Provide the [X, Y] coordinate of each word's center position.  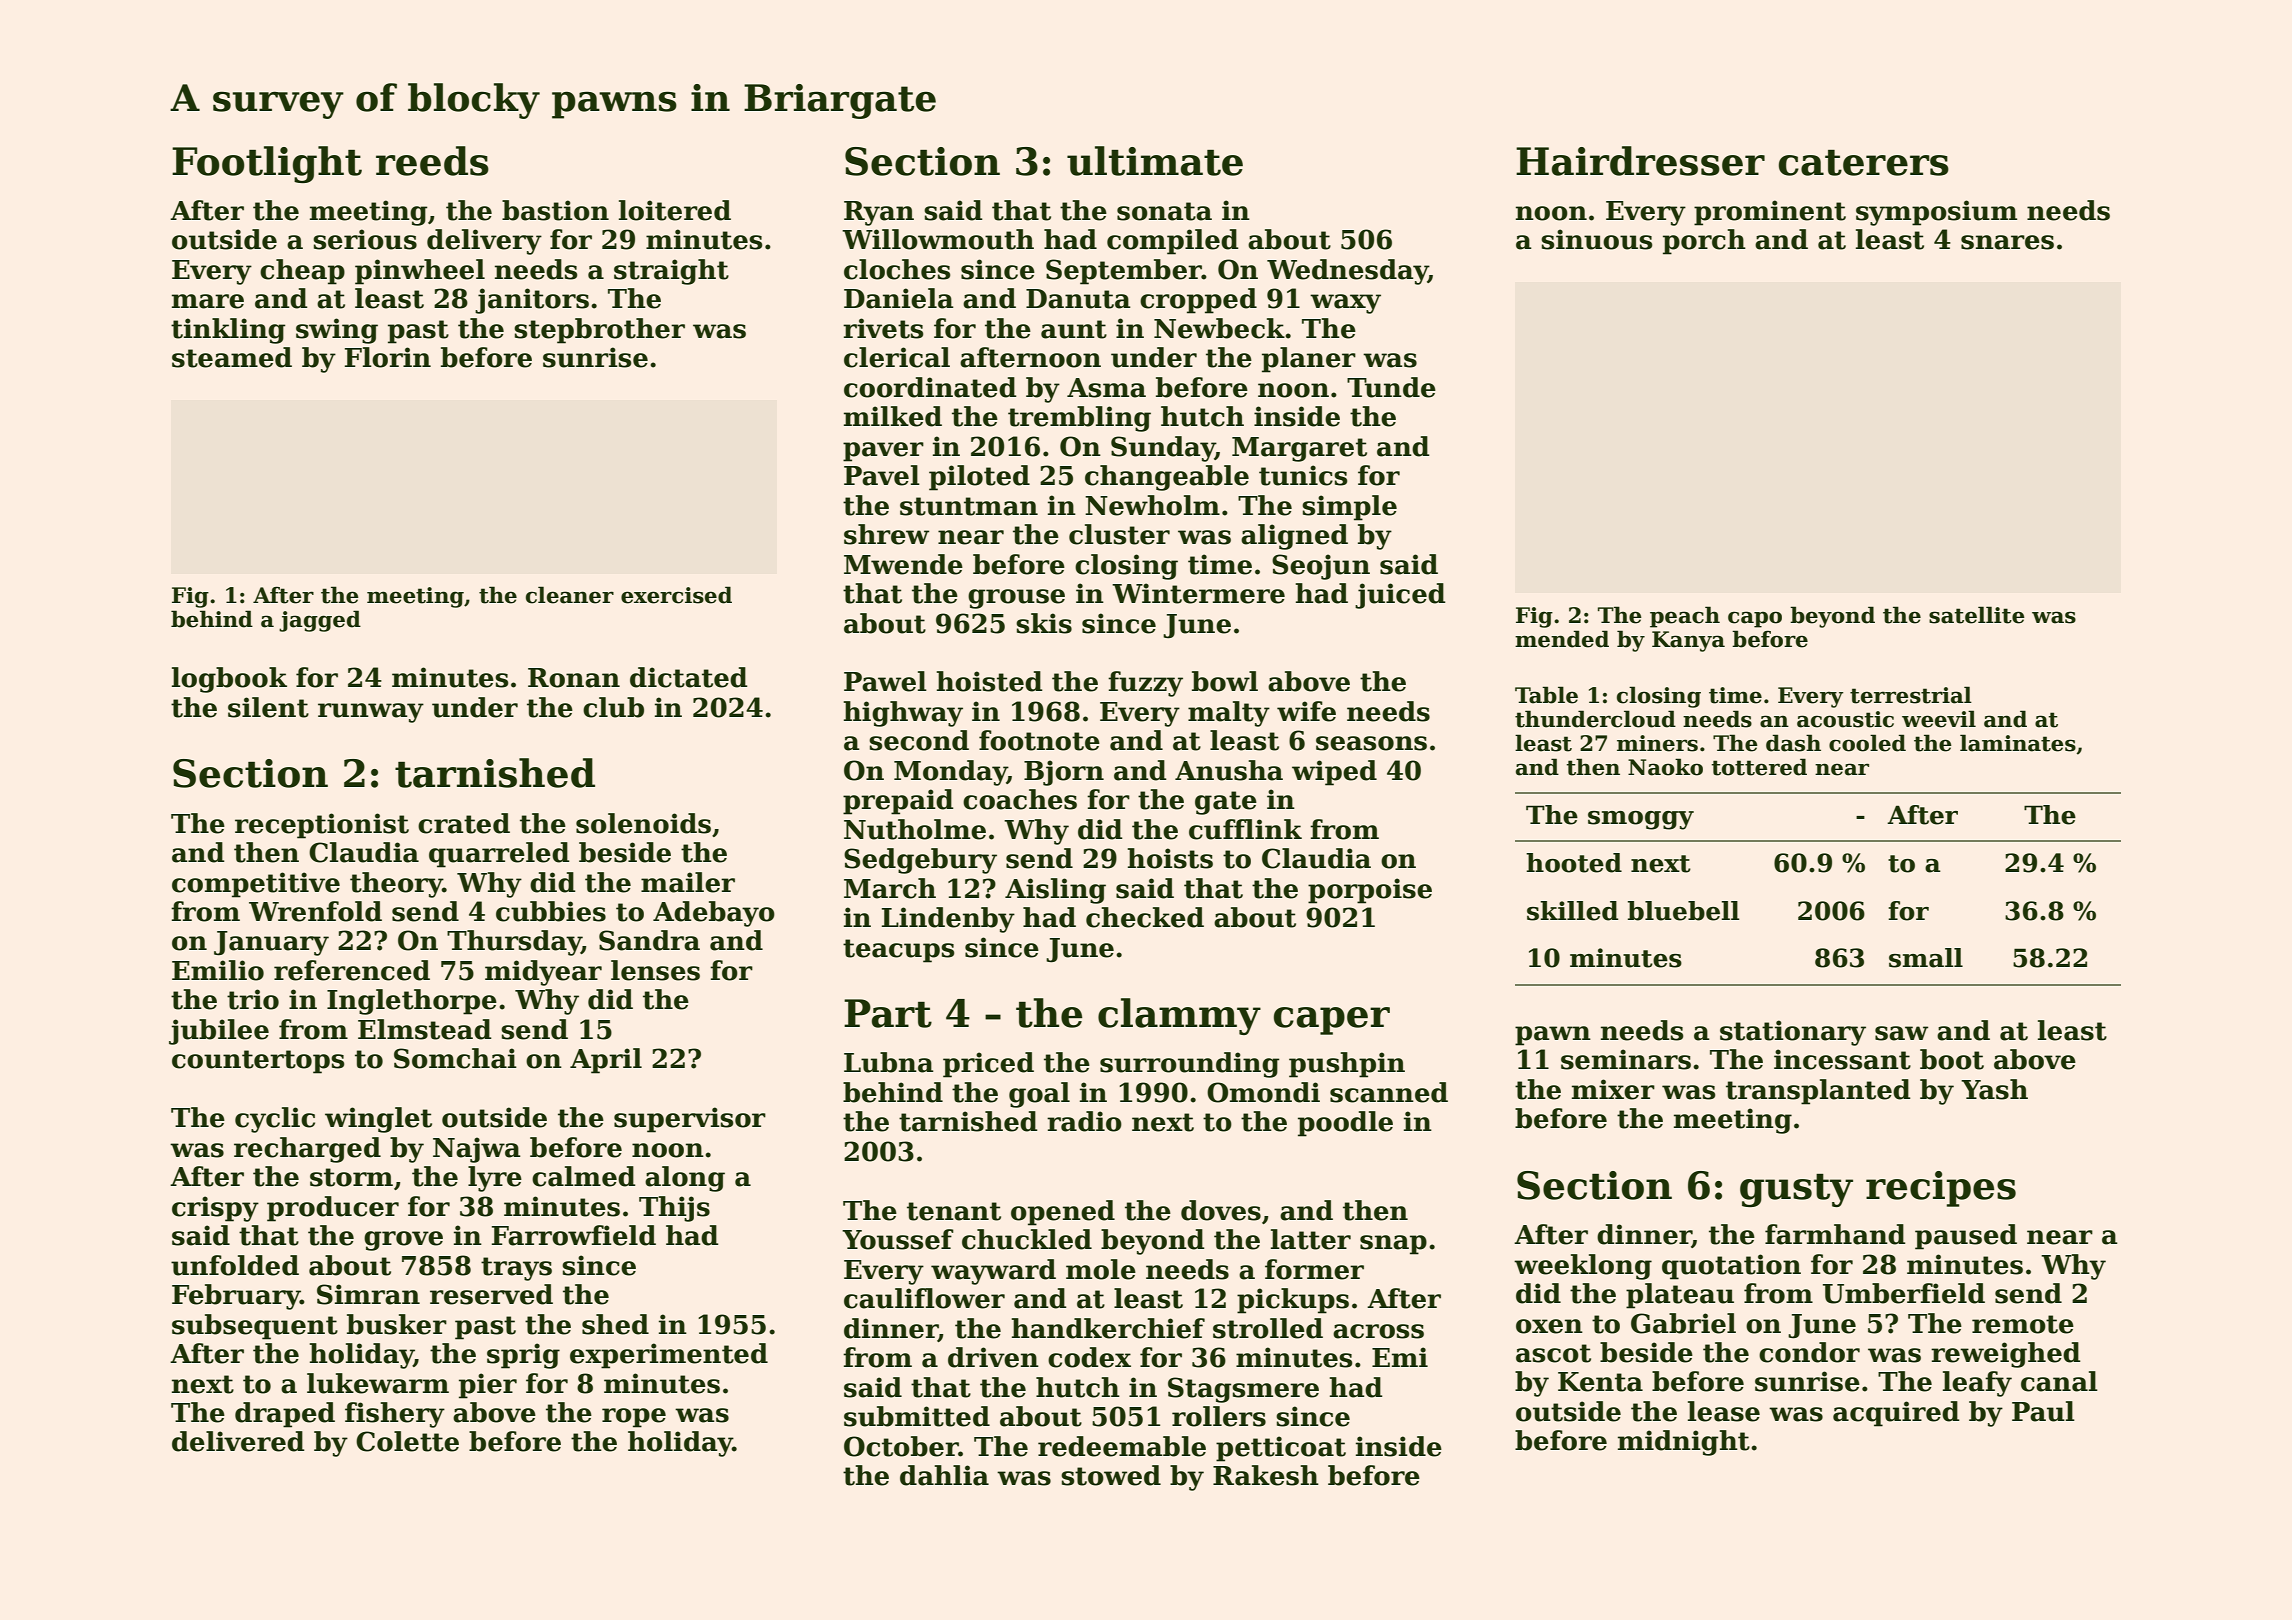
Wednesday [1347, 272]
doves [1221, 1210]
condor [1809, 1352]
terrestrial [1911, 695]
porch [1704, 242]
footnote [1039, 740]
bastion [555, 210]
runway [371, 713]
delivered [238, 1441]
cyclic [275, 1120]
